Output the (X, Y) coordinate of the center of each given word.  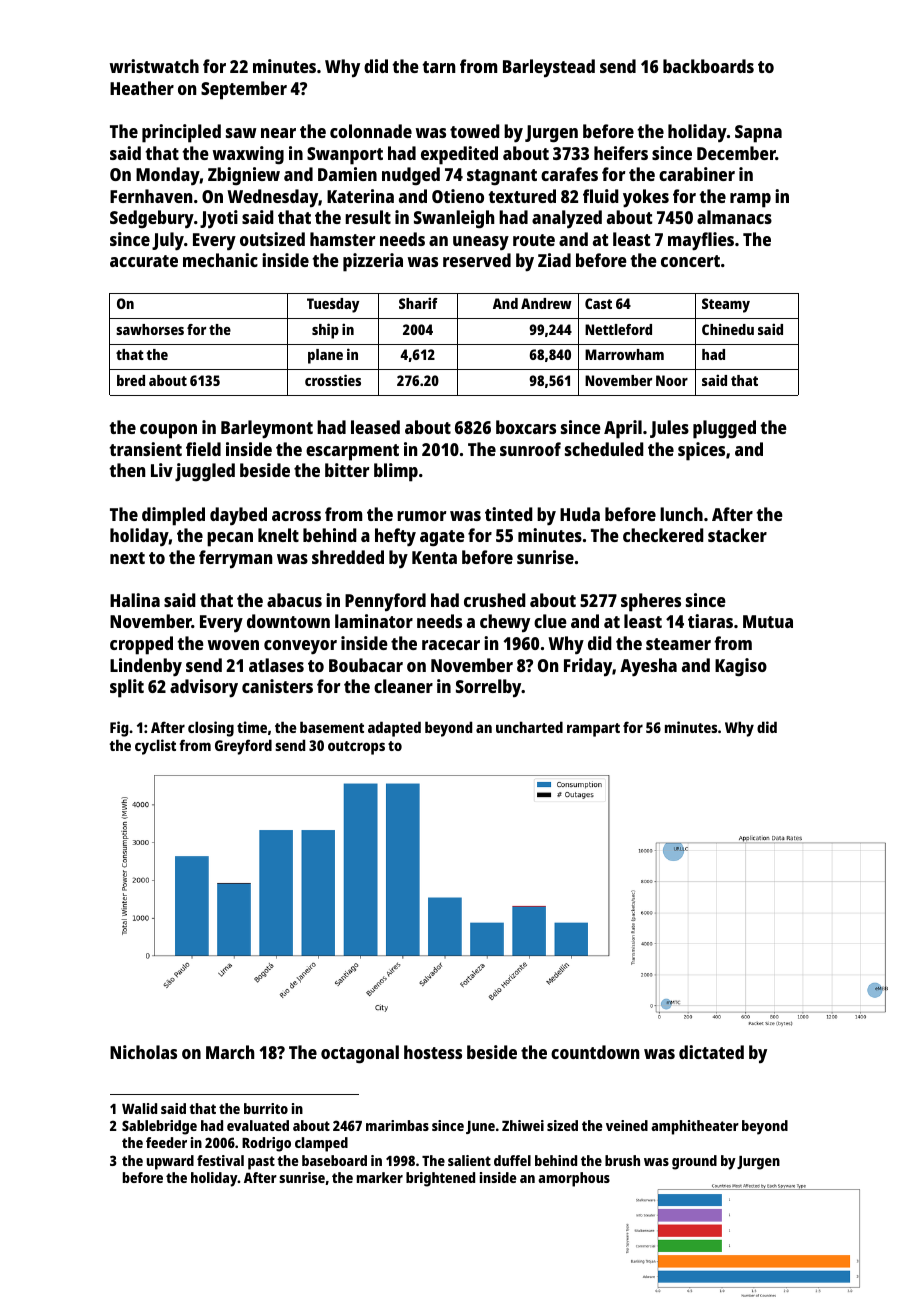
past (261, 1163)
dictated (711, 1052)
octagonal (360, 1054)
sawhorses (150, 329)
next (127, 558)
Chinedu (728, 329)
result (368, 217)
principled (181, 133)
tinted (509, 514)
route (534, 240)
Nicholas (143, 1052)
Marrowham (624, 354)
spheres (651, 602)
